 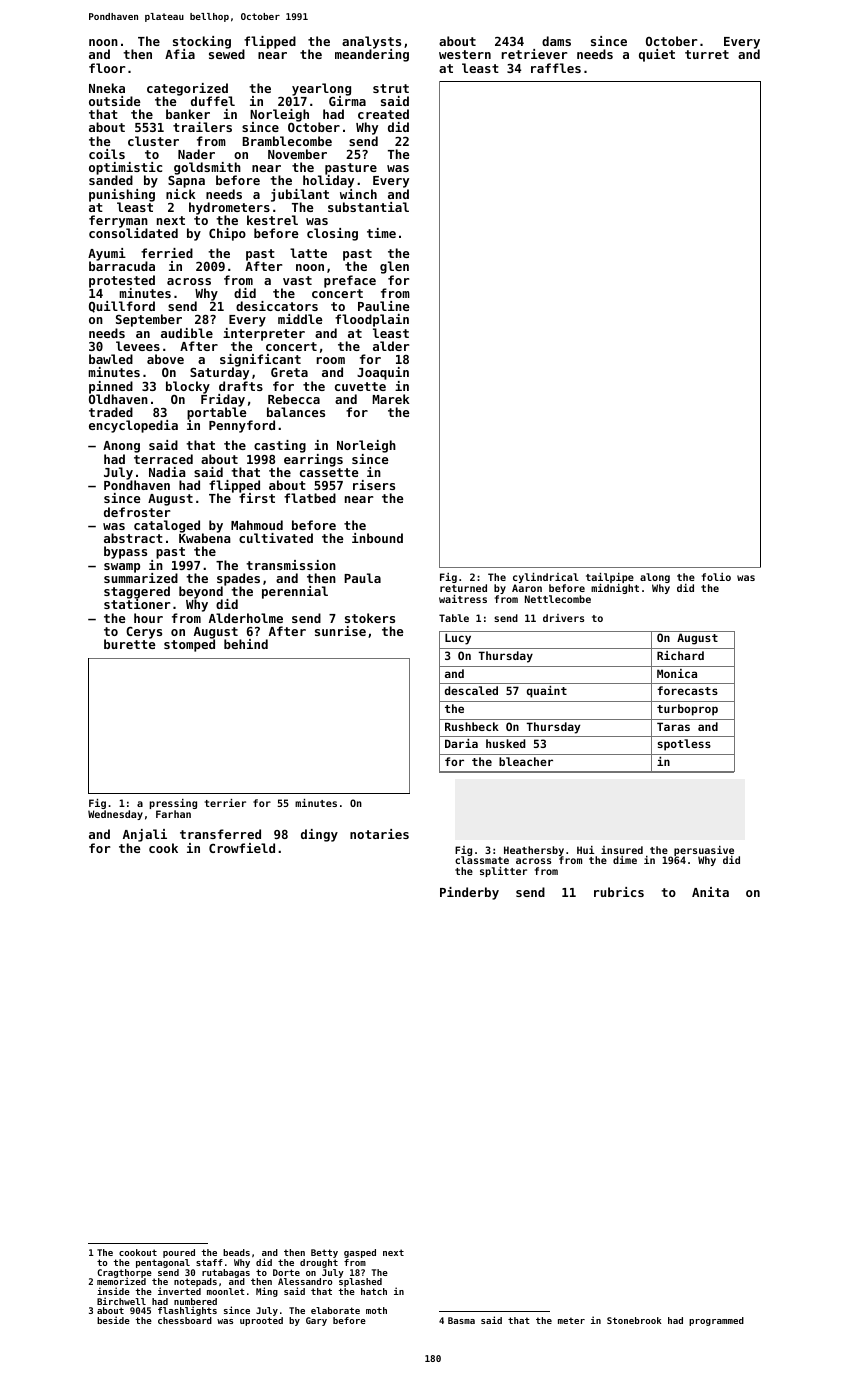 What do you see at coordinates (391, 399) in the screenshot?
I see `Marek` at bounding box center [391, 399].
